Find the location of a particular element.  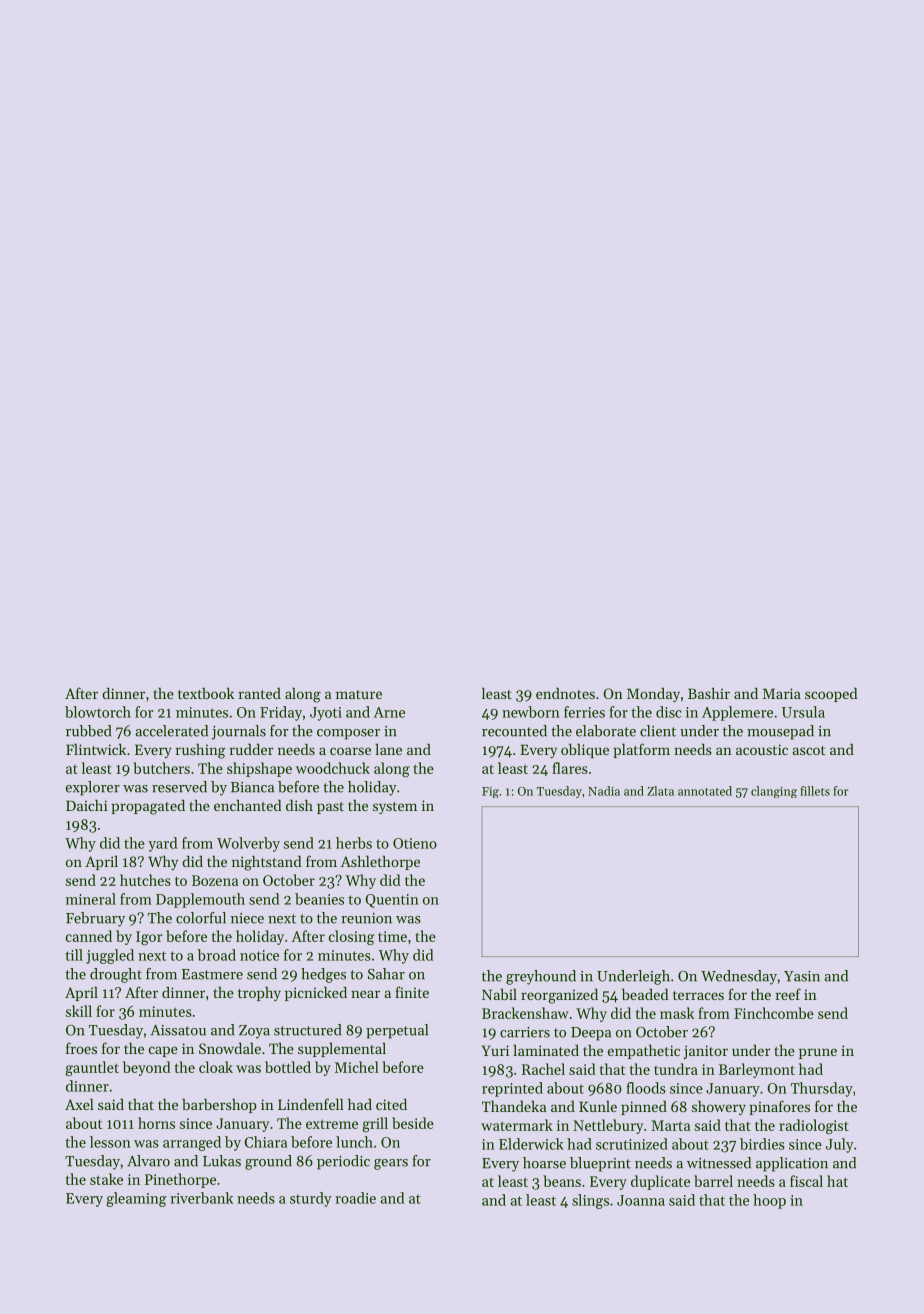

coarse is located at coordinates (350, 751).
